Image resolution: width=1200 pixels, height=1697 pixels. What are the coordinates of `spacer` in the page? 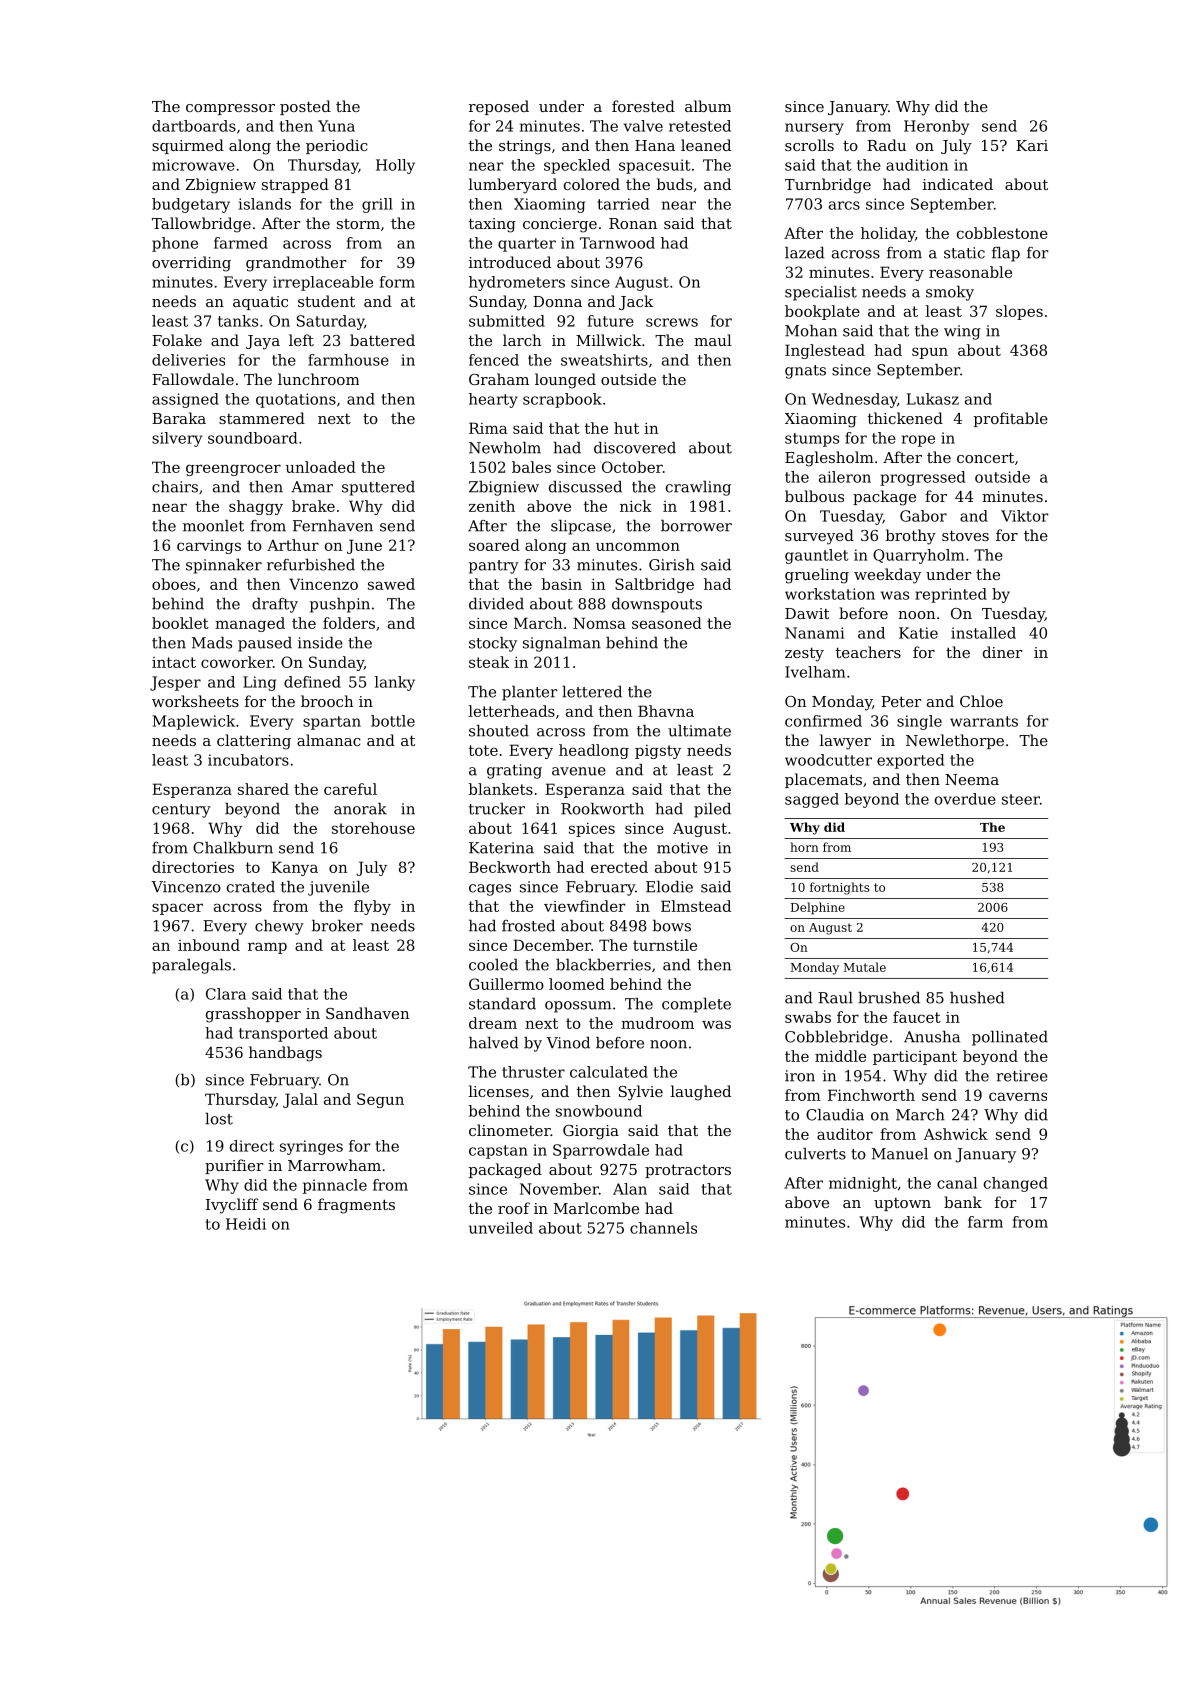 It's located at (177, 909).
